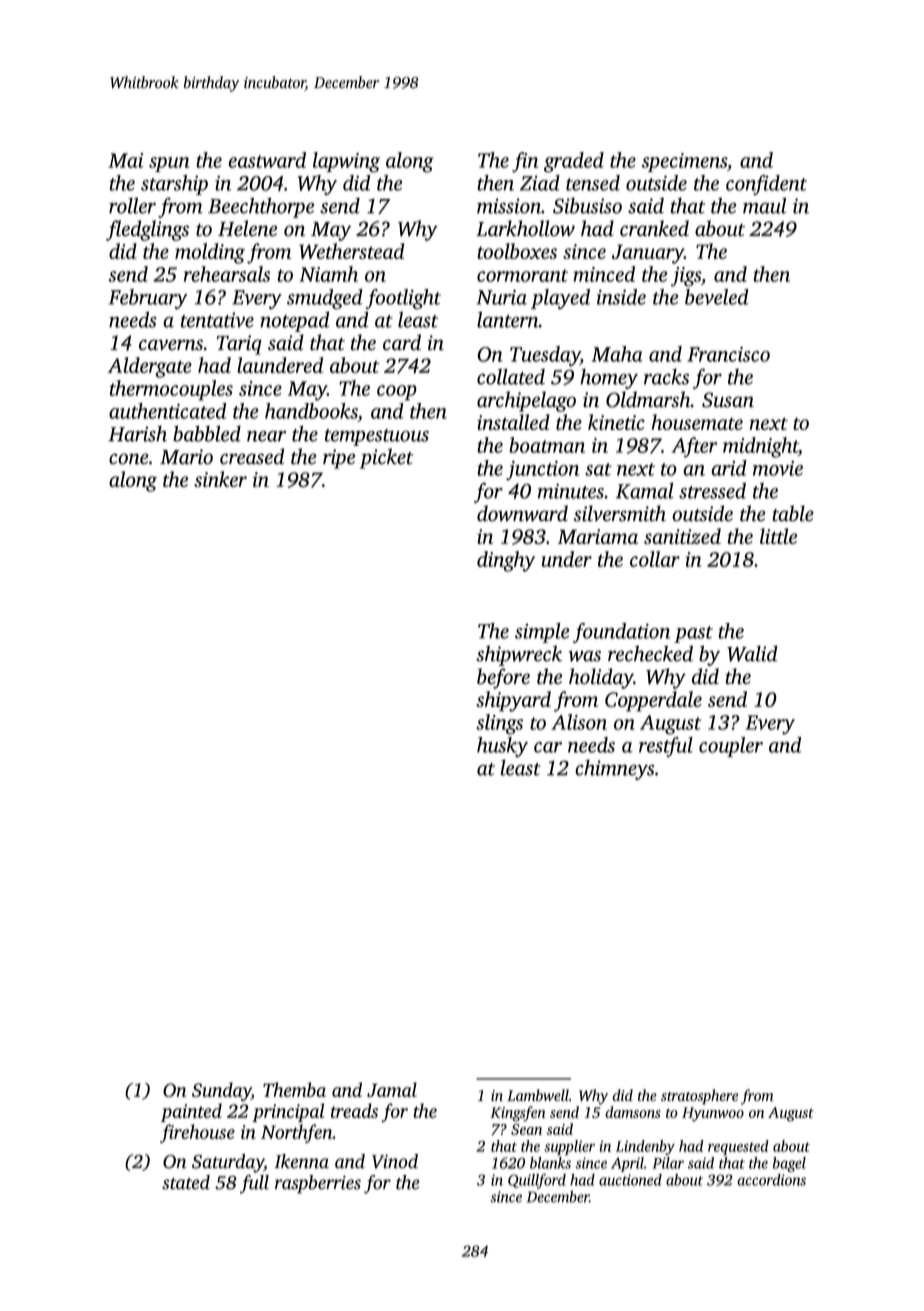 The image size is (924, 1311). I want to click on footlight, so click(403, 299).
